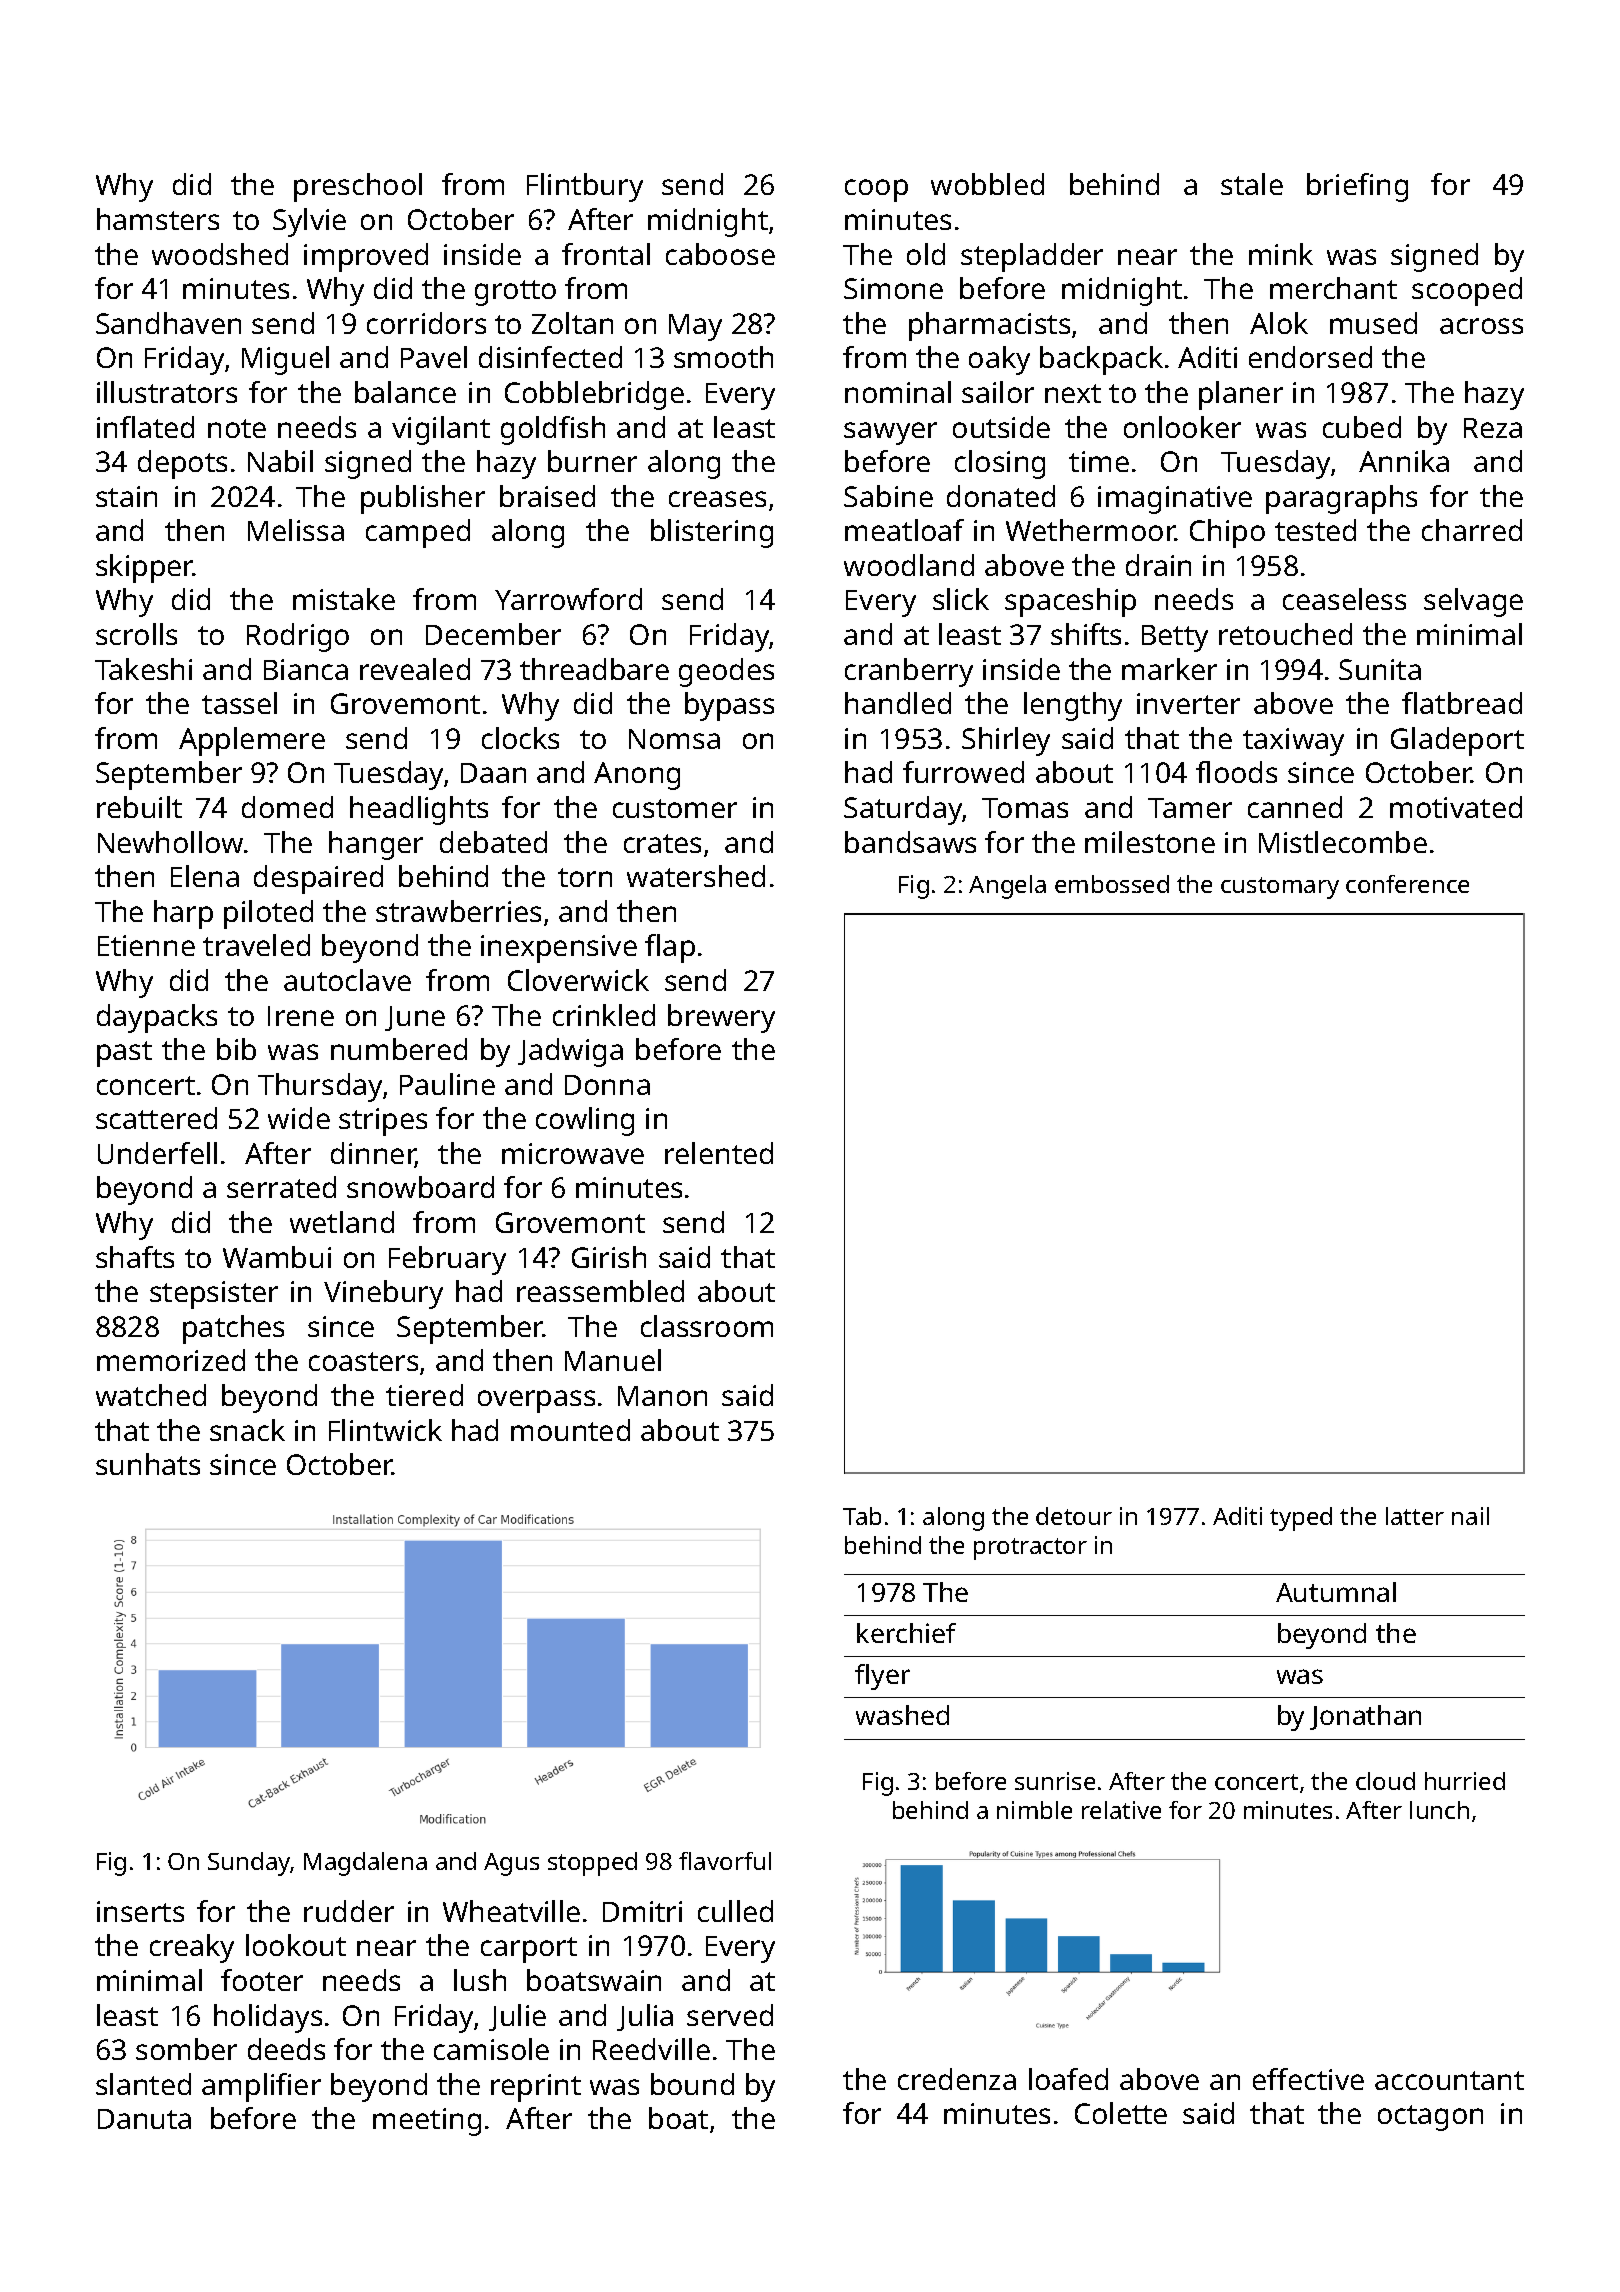 Image resolution: width=1620 pixels, height=2292 pixels. What do you see at coordinates (662, 1396) in the page?
I see `Manon` at bounding box center [662, 1396].
